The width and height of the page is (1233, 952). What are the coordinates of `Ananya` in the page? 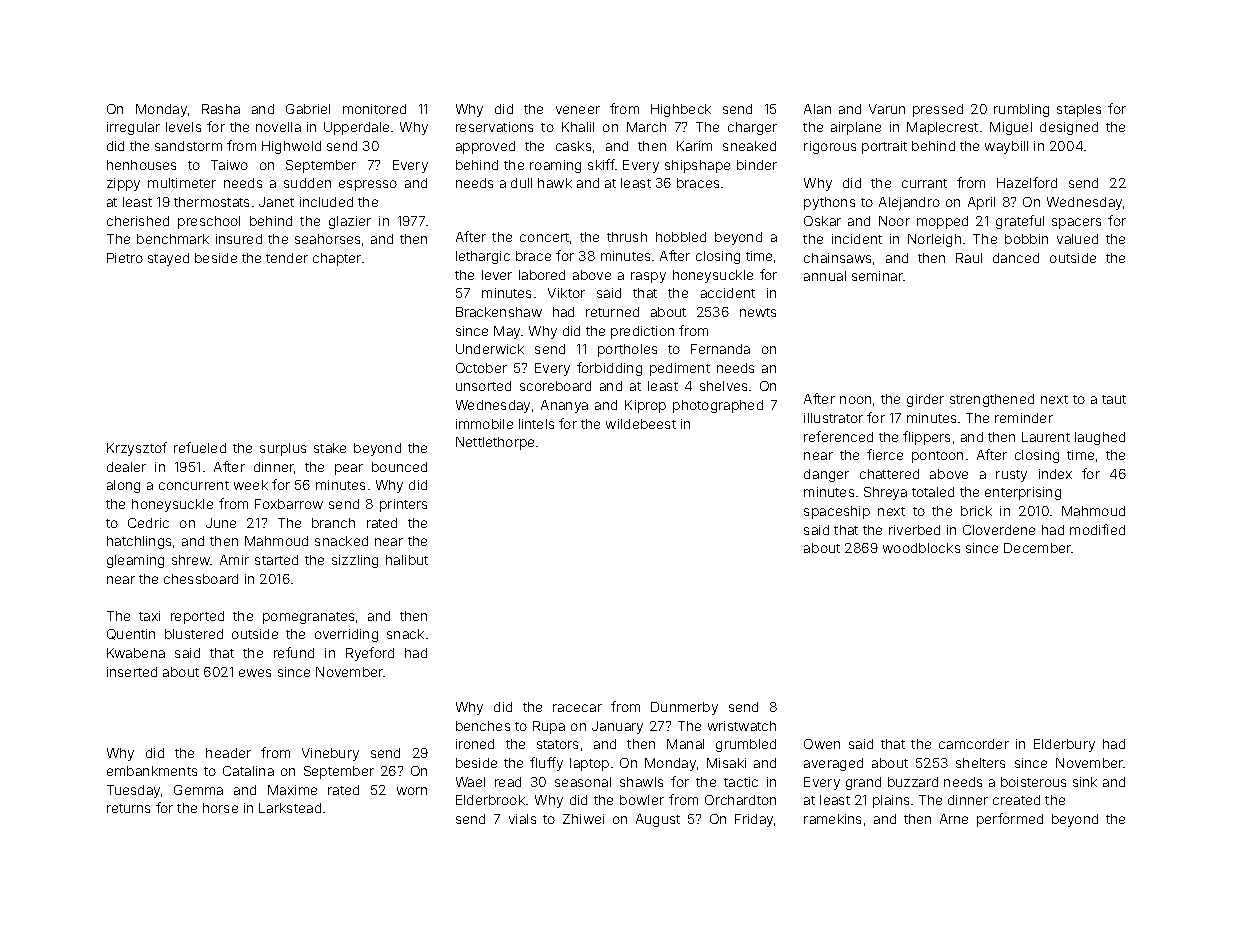 It's located at (564, 406).
